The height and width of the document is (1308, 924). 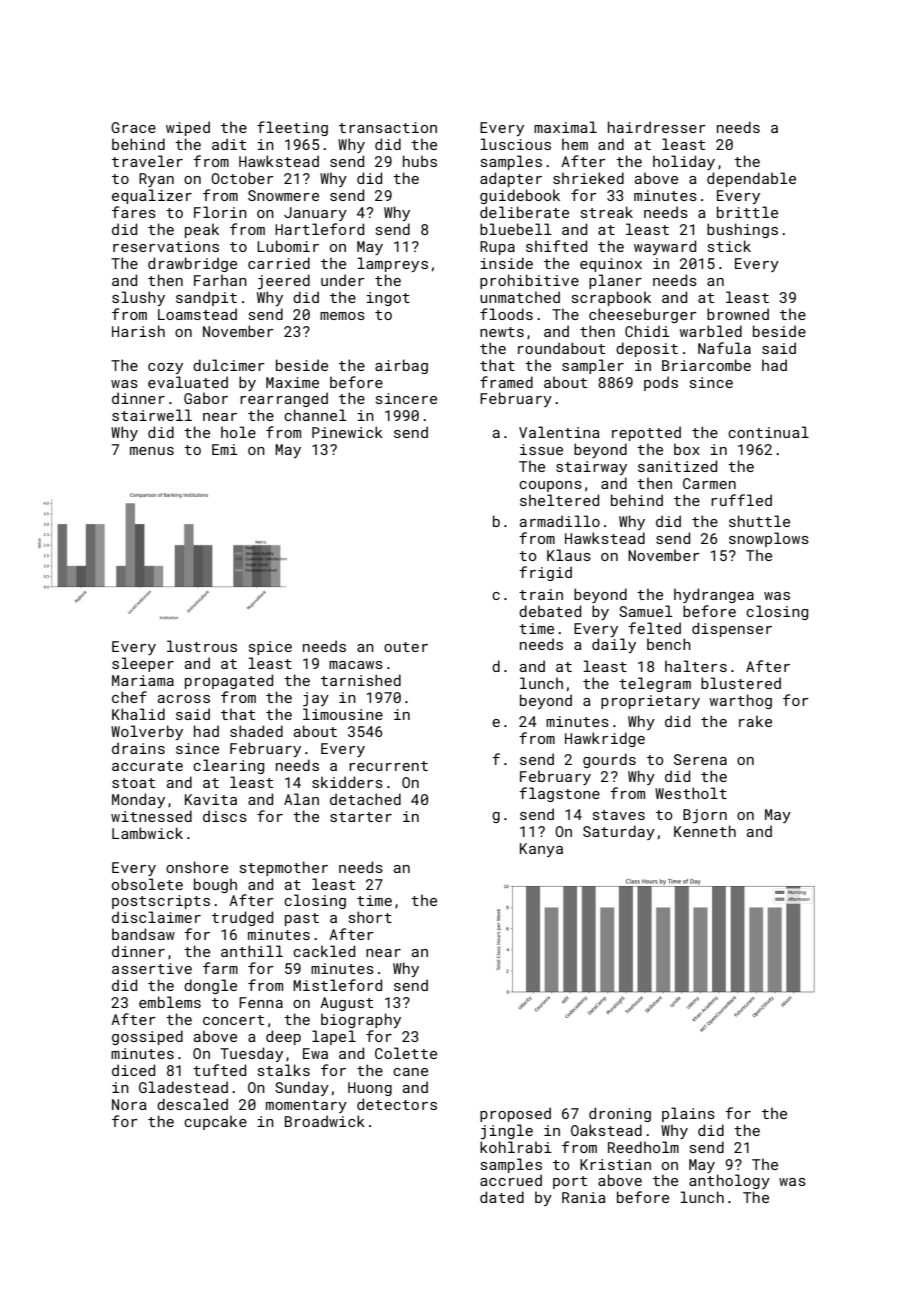 I want to click on concert, so click(x=233, y=1020).
